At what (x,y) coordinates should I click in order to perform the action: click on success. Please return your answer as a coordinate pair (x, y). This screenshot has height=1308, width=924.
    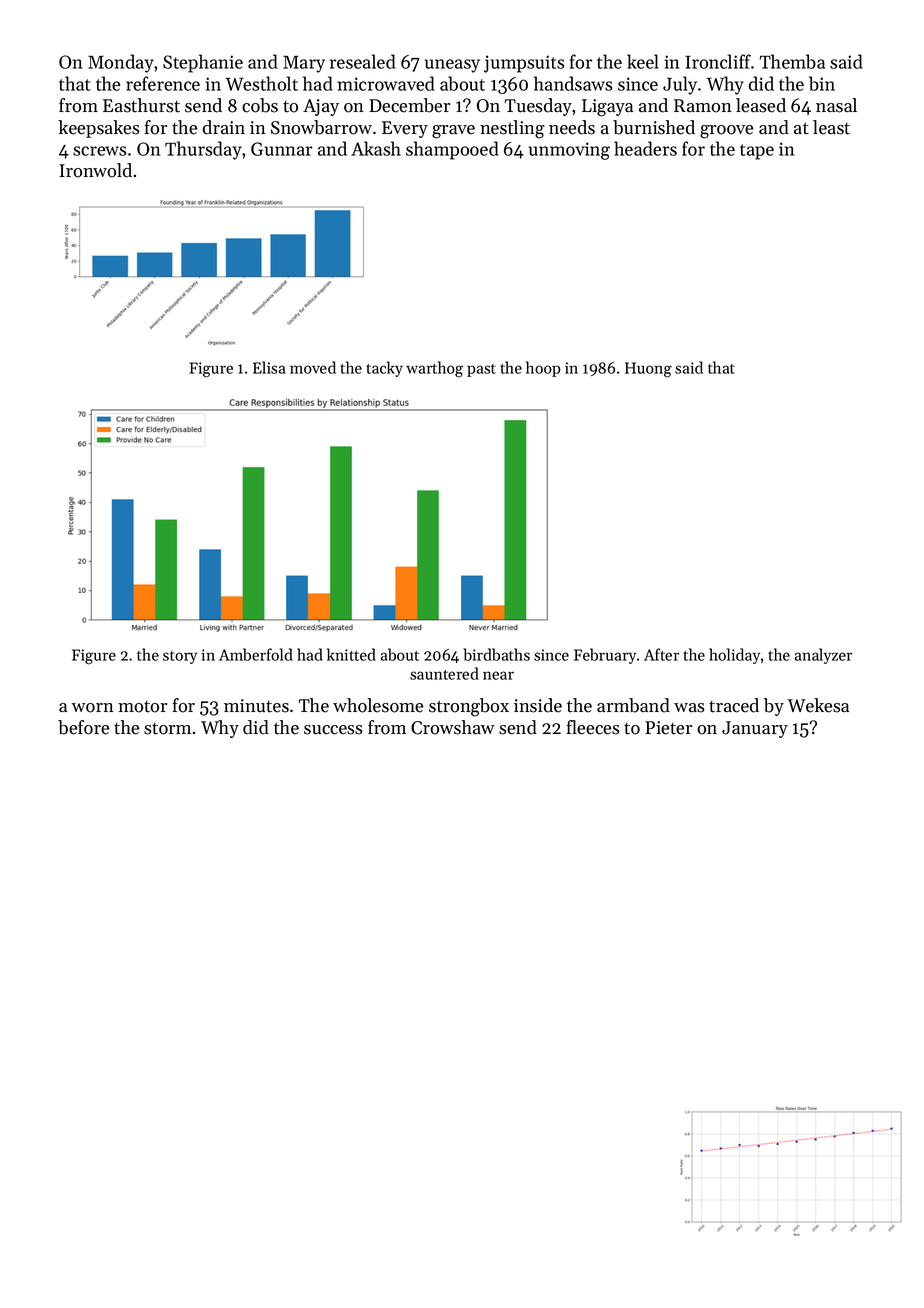
    Looking at the image, I should click on (333, 730).
